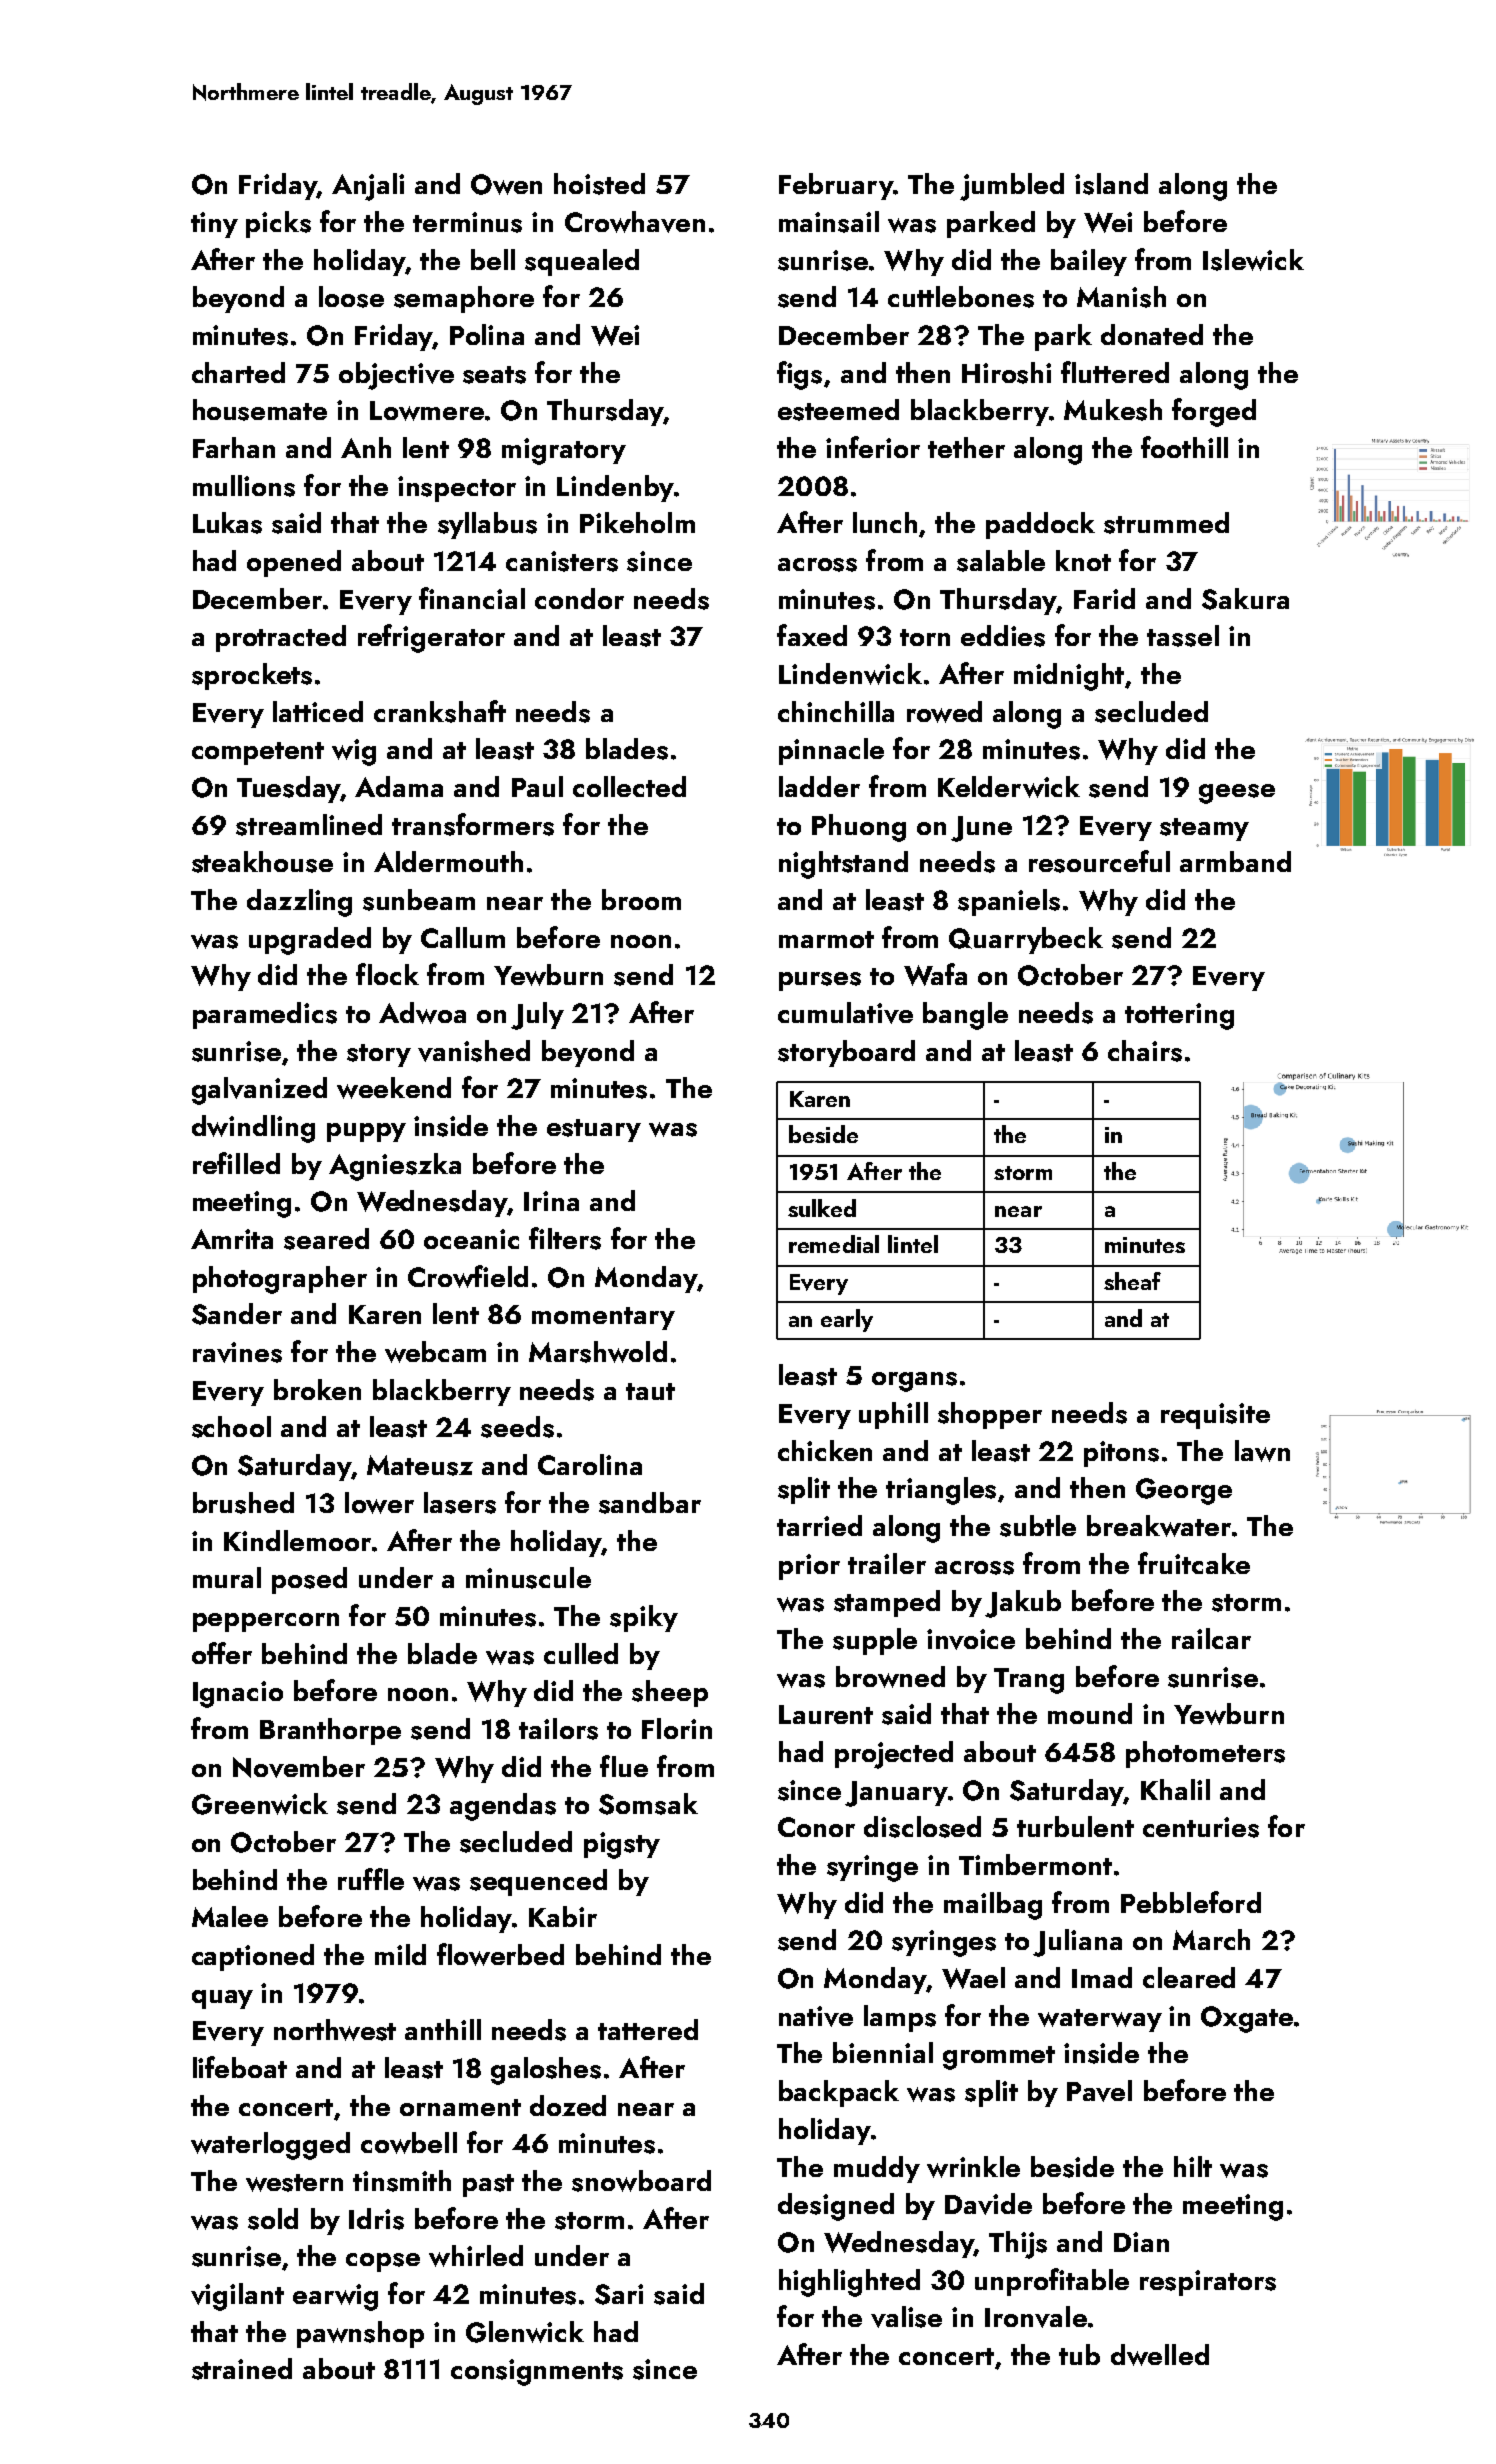  I want to click on seared, so click(326, 1239).
